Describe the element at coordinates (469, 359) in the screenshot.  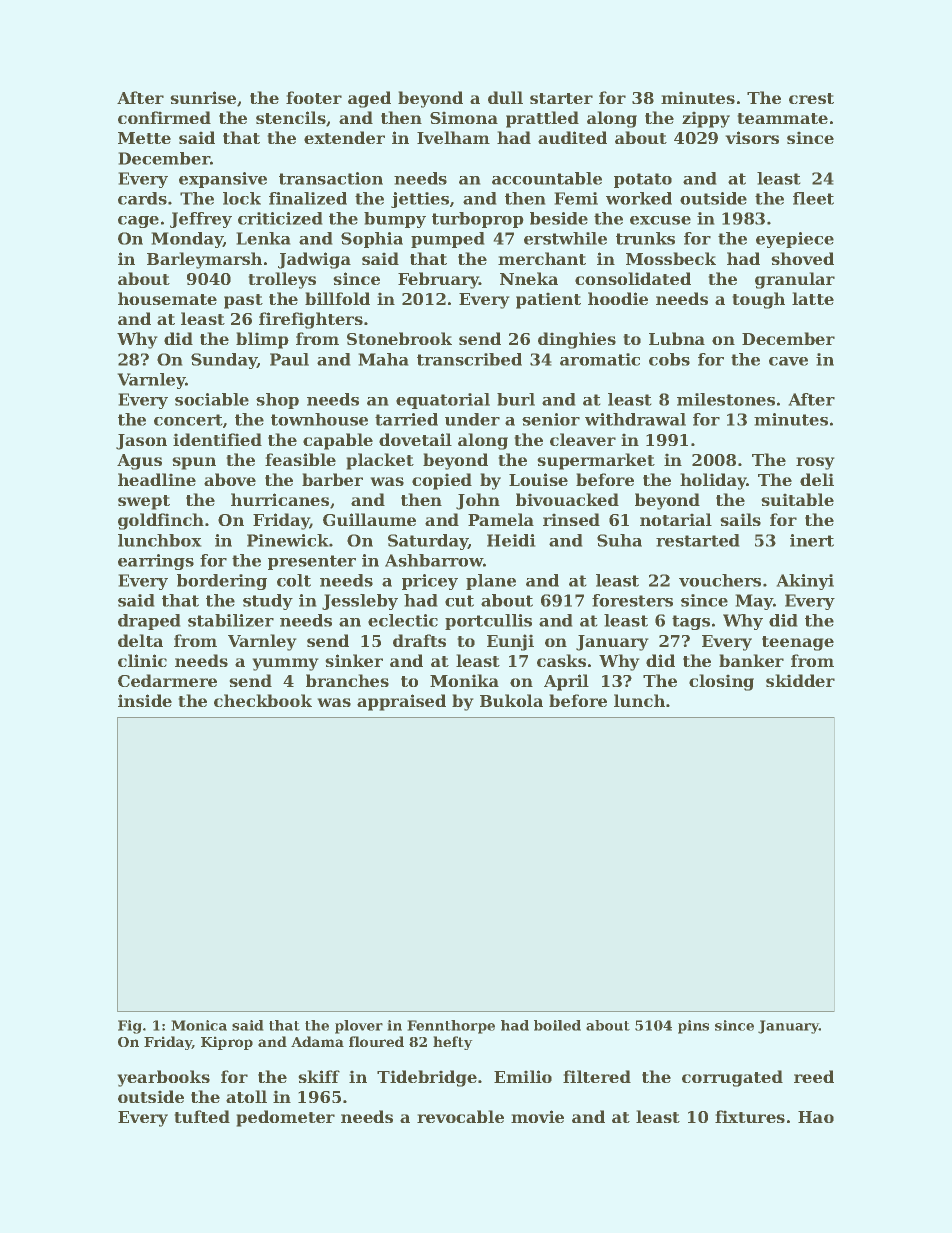
I see `transcribed` at that location.
